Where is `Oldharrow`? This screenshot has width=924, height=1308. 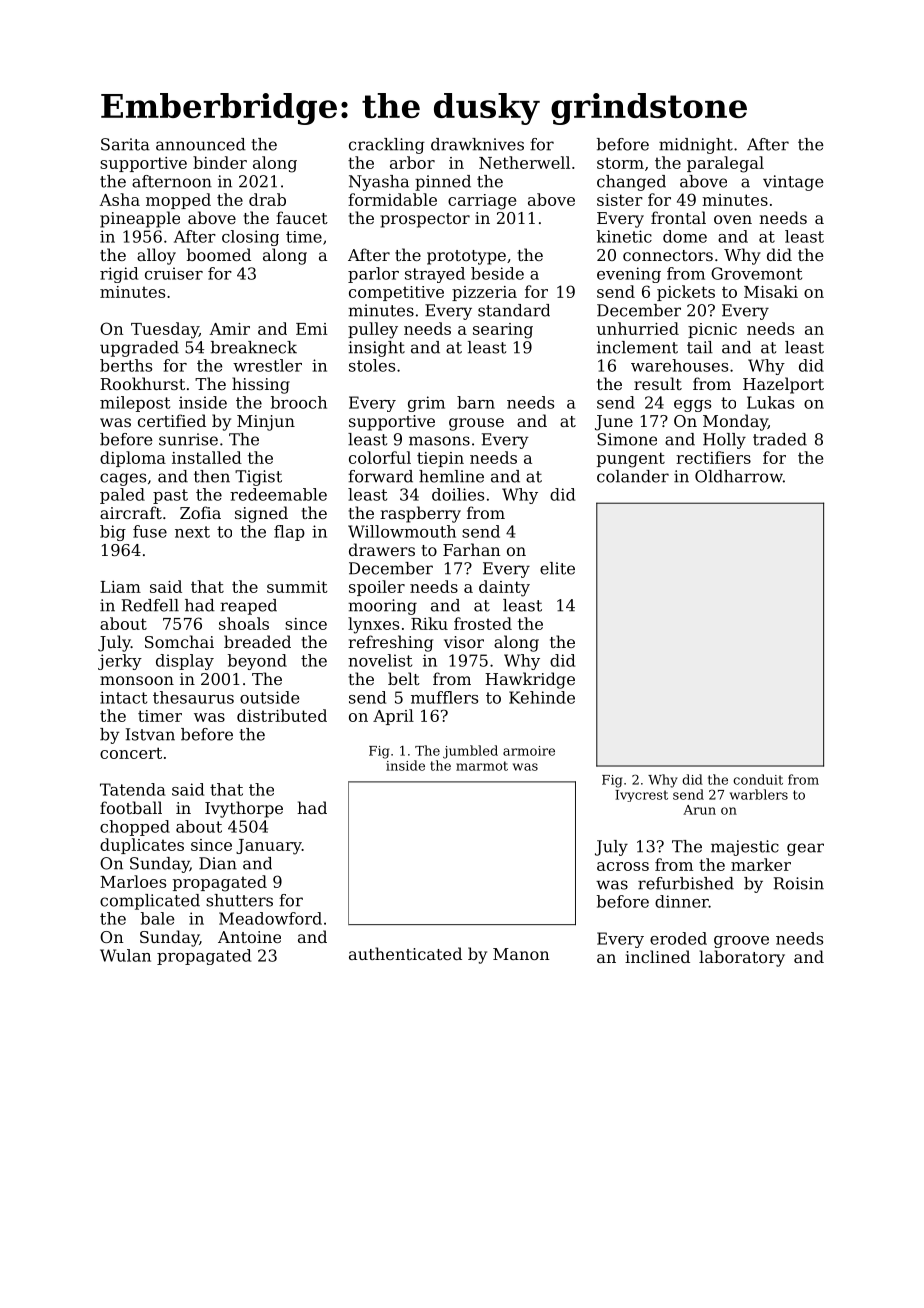 Oldharrow is located at coordinates (739, 476).
